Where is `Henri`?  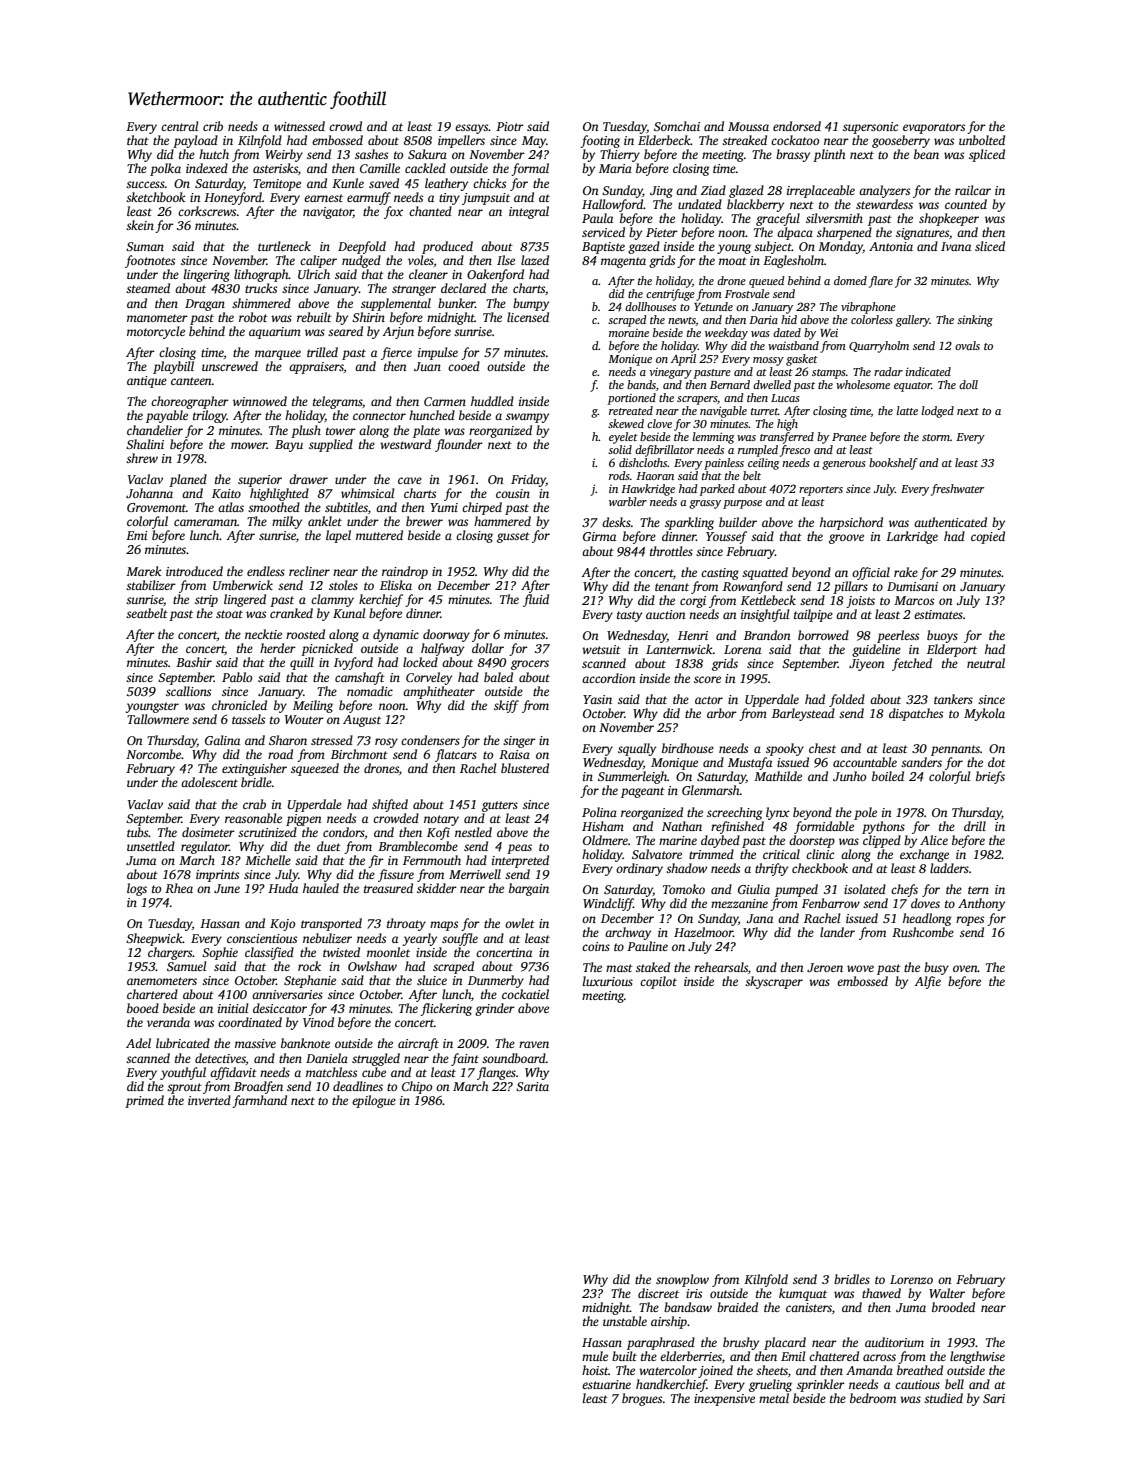
Henri is located at coordinates (693, 635).
